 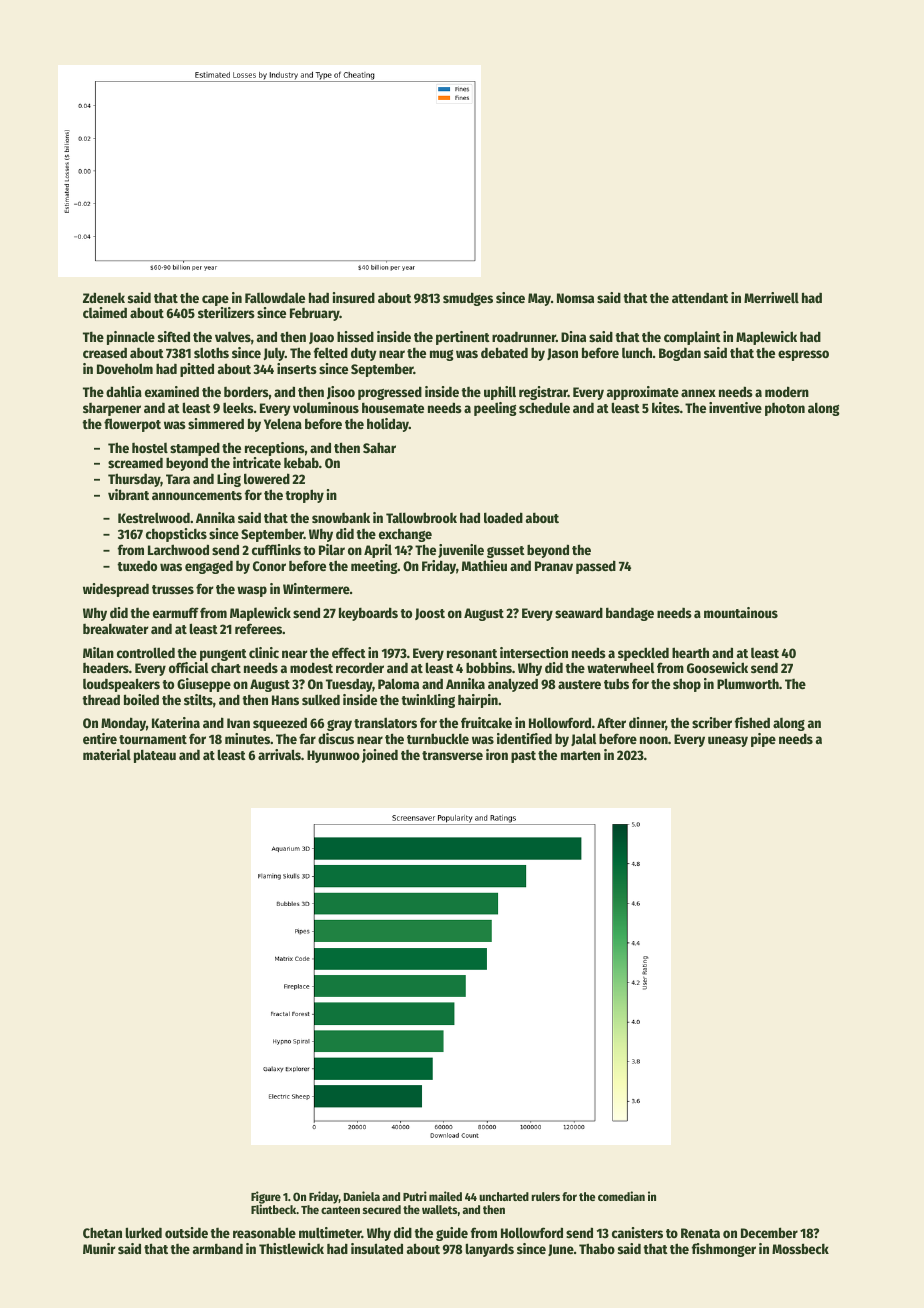 What do you see at coordinates (155, 756) in the screenshot?
I see `plateau` at bounding box center [155, 756].
